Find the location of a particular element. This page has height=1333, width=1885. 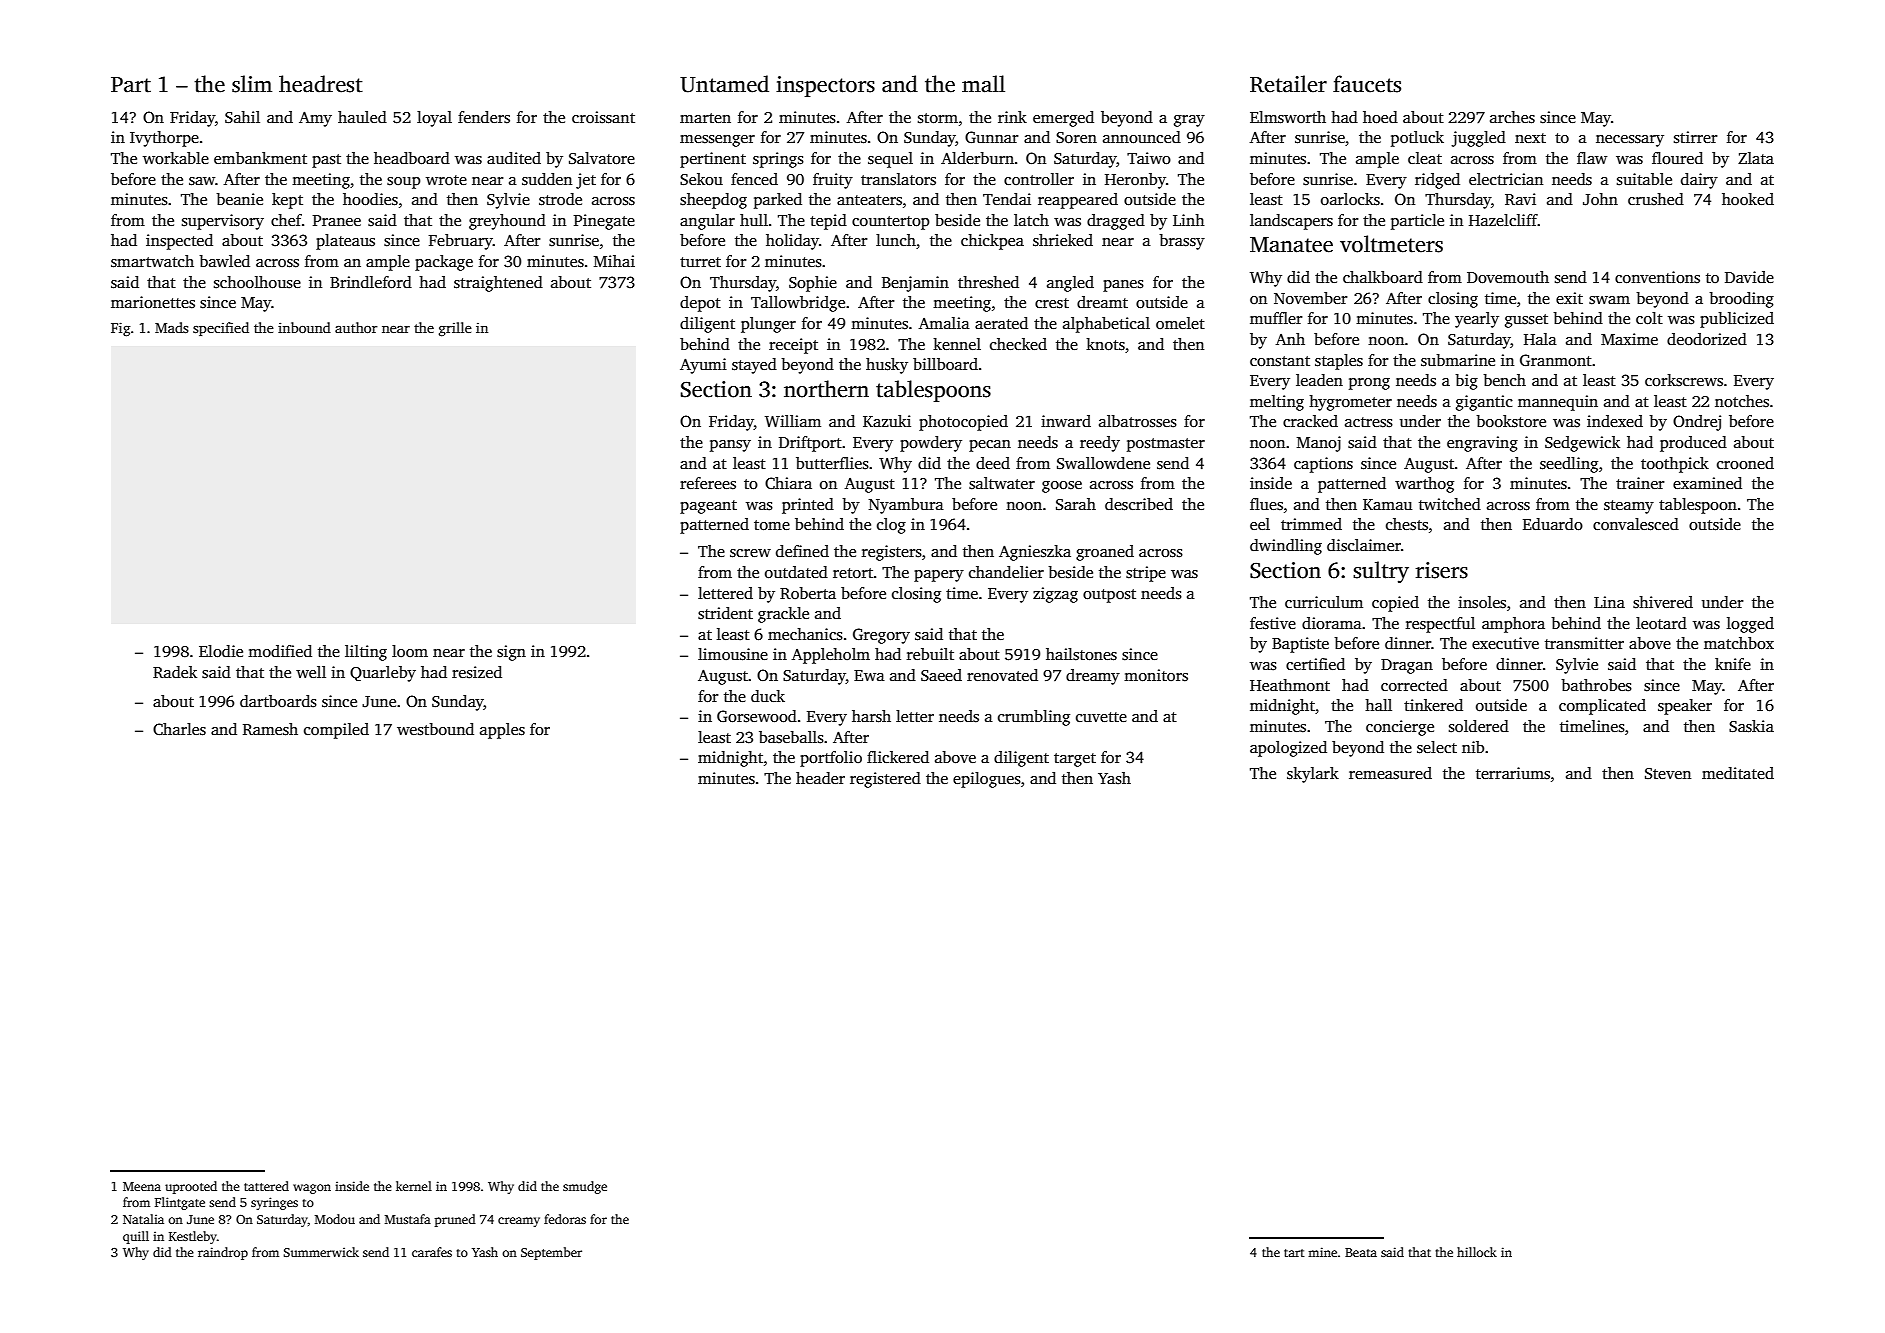

raindrop is located at coordinates (223, 1253).
